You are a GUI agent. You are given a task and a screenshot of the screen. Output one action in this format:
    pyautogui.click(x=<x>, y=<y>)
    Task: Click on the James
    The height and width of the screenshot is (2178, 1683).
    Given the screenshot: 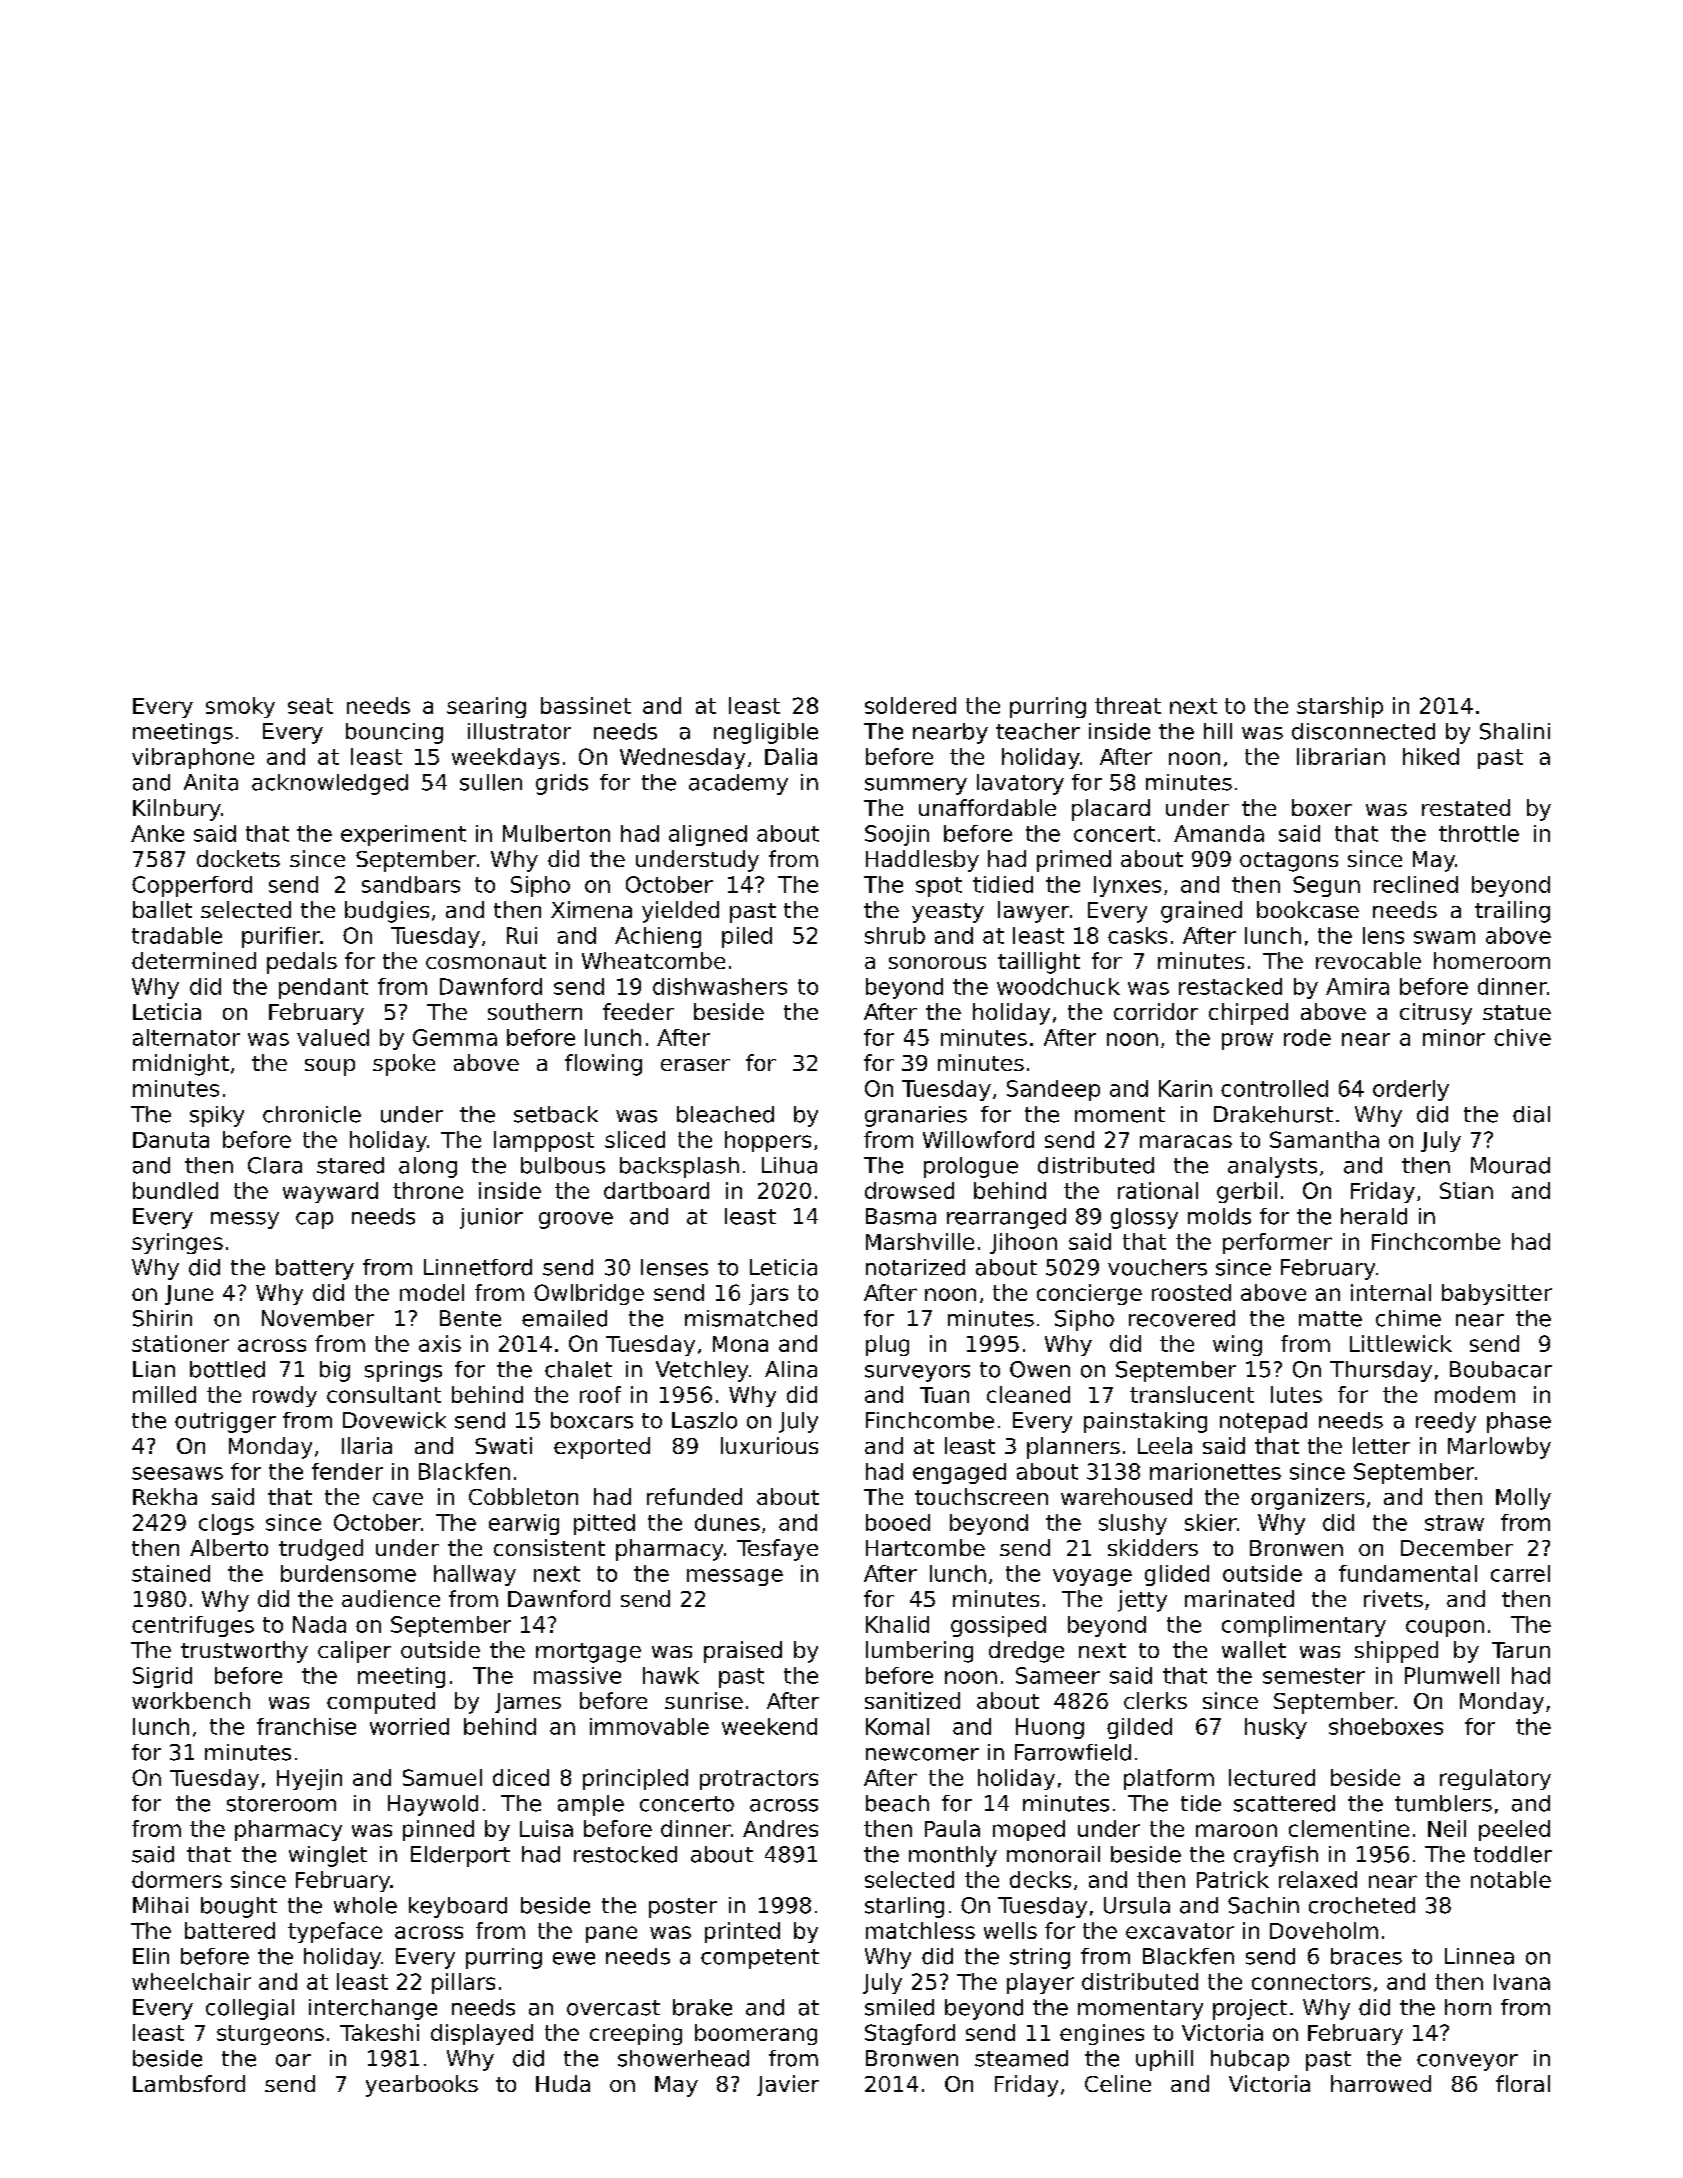 What is the action you would take?
    pyautogui.click(x=528, y=1703)
